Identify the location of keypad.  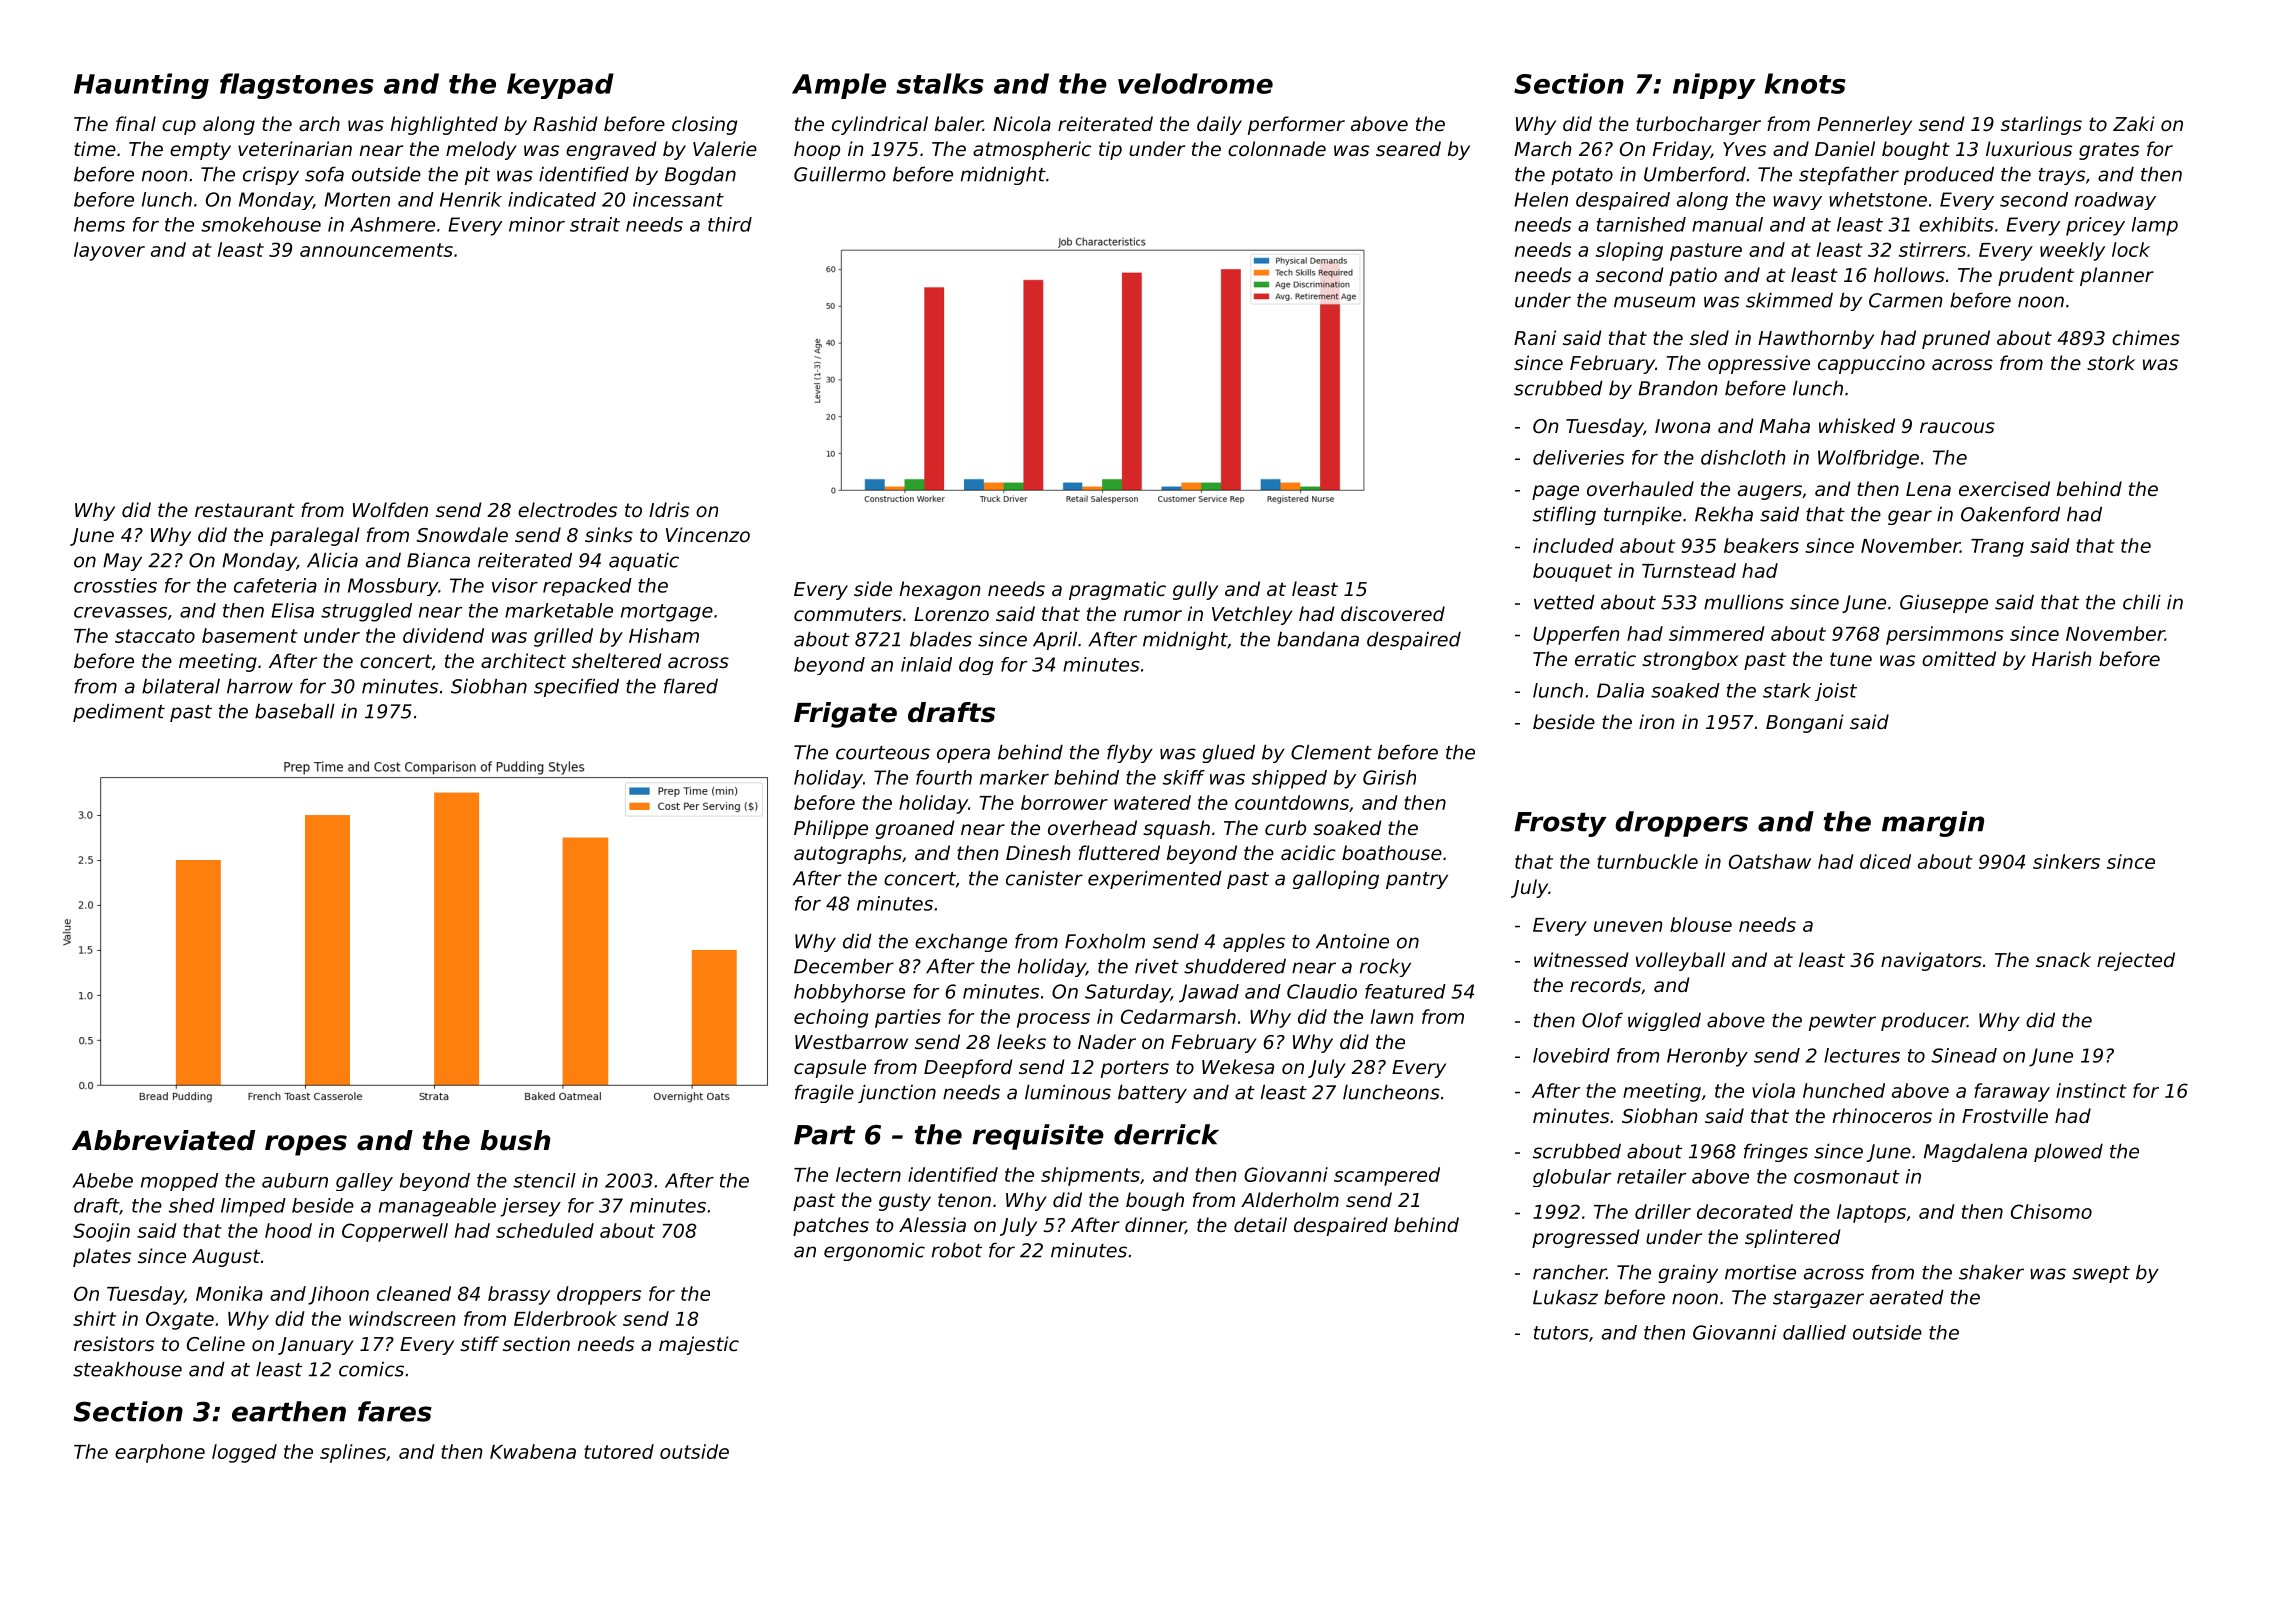
(560, 86).
